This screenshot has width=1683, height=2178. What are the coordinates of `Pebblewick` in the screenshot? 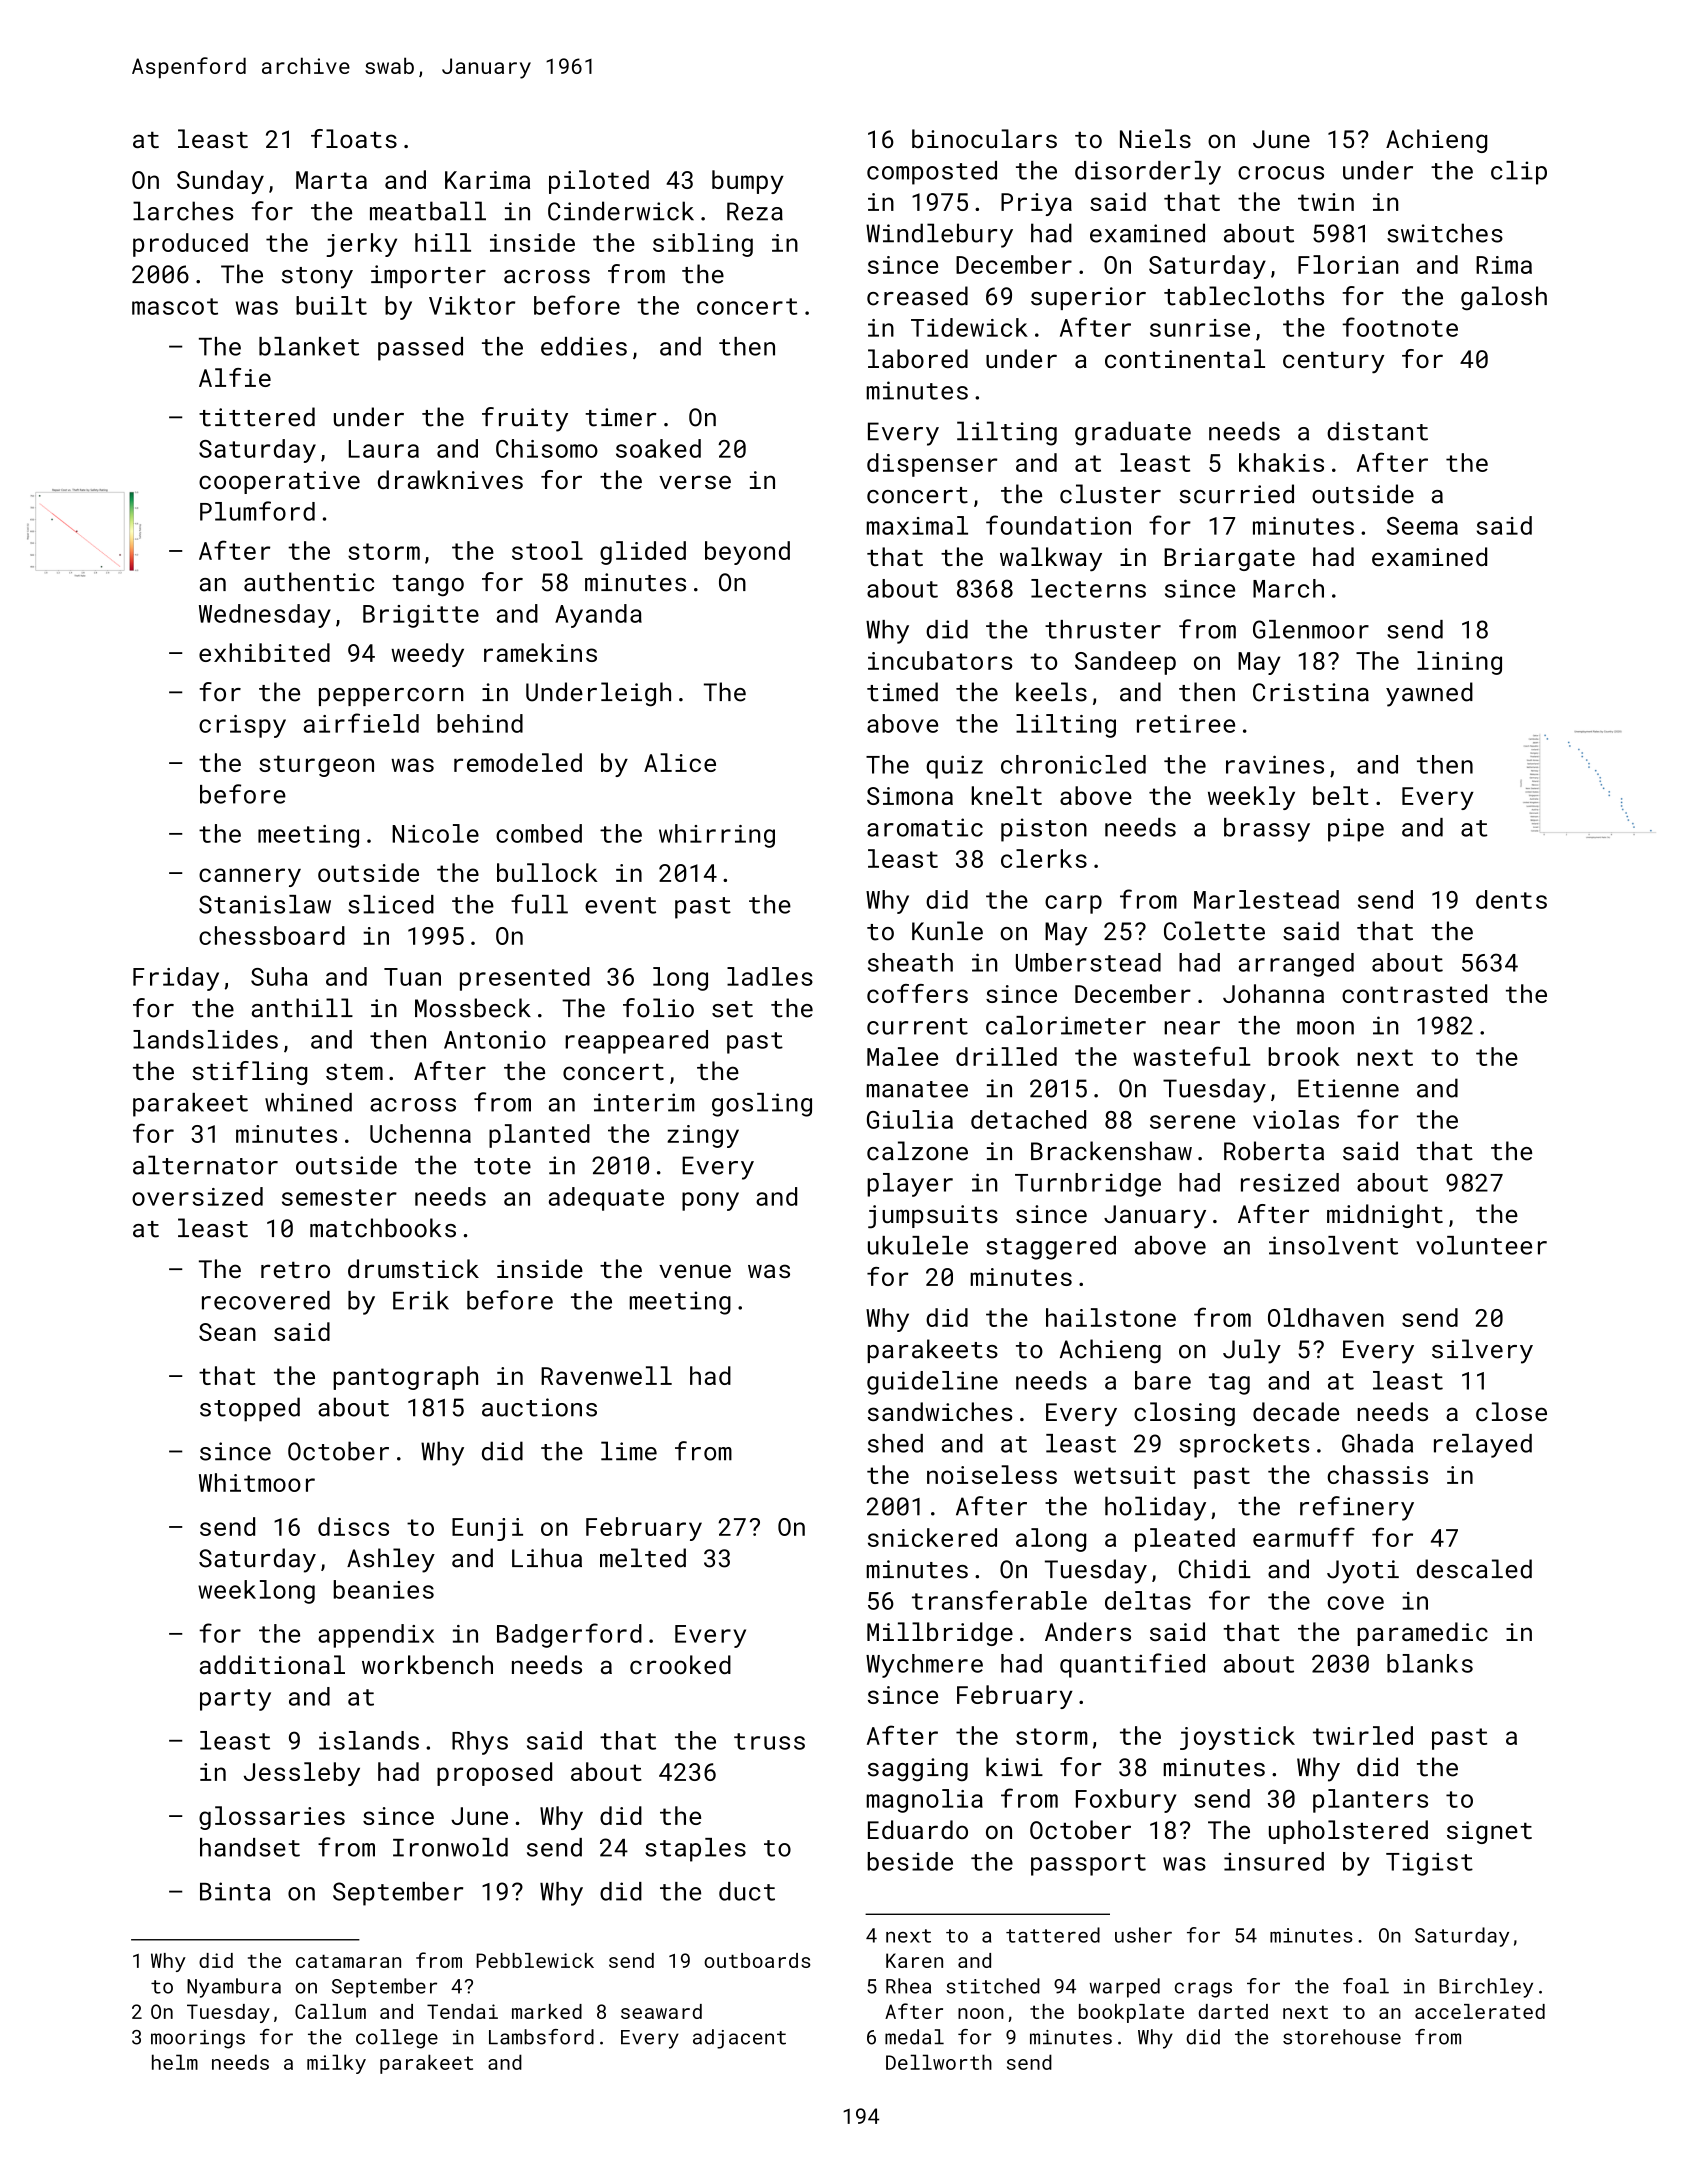 It's located at (535, 1960).
